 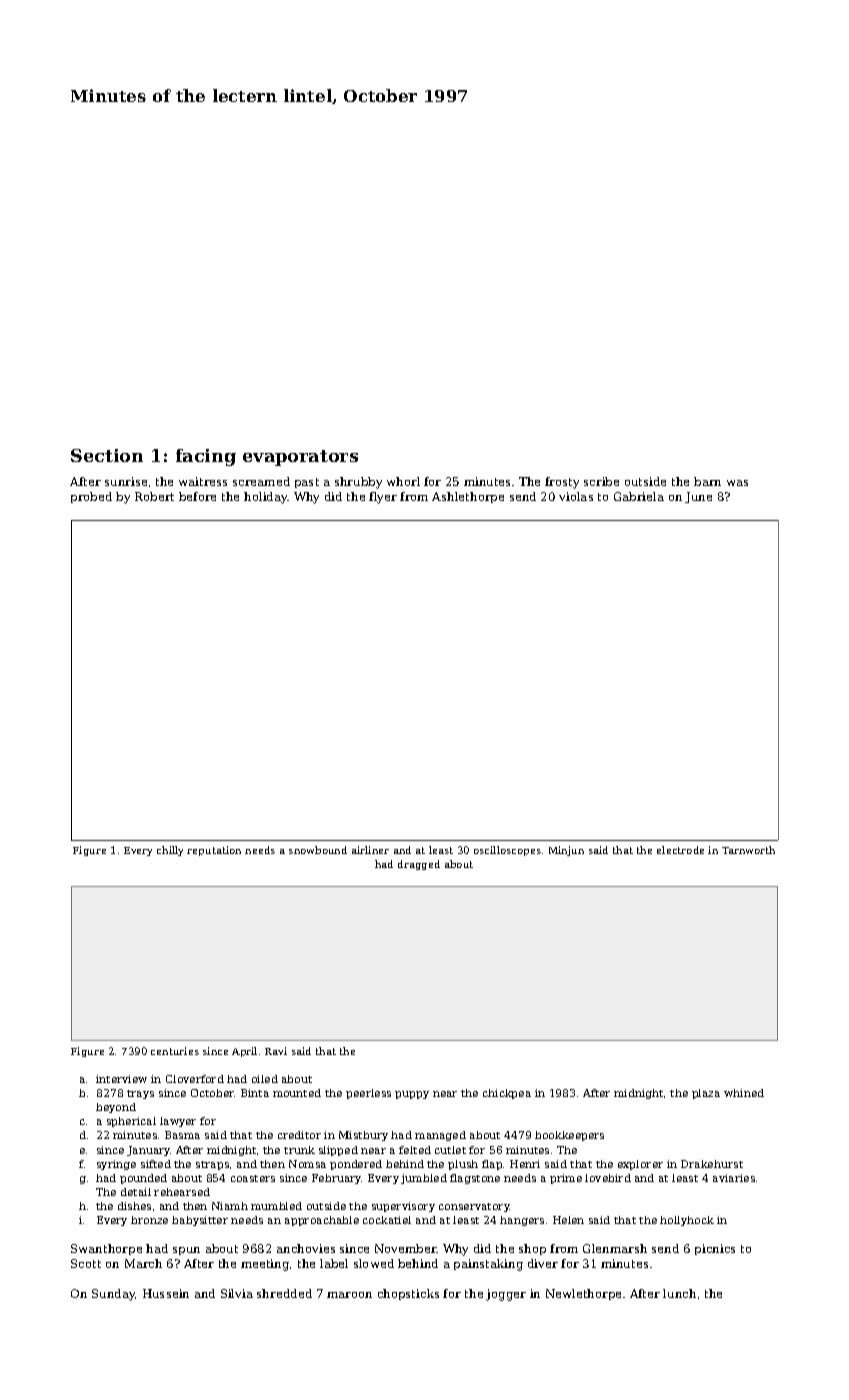 What do you see at coordinates (107, 455) in the screenshot?
I see `Section` at bounding box center [107, 455].
